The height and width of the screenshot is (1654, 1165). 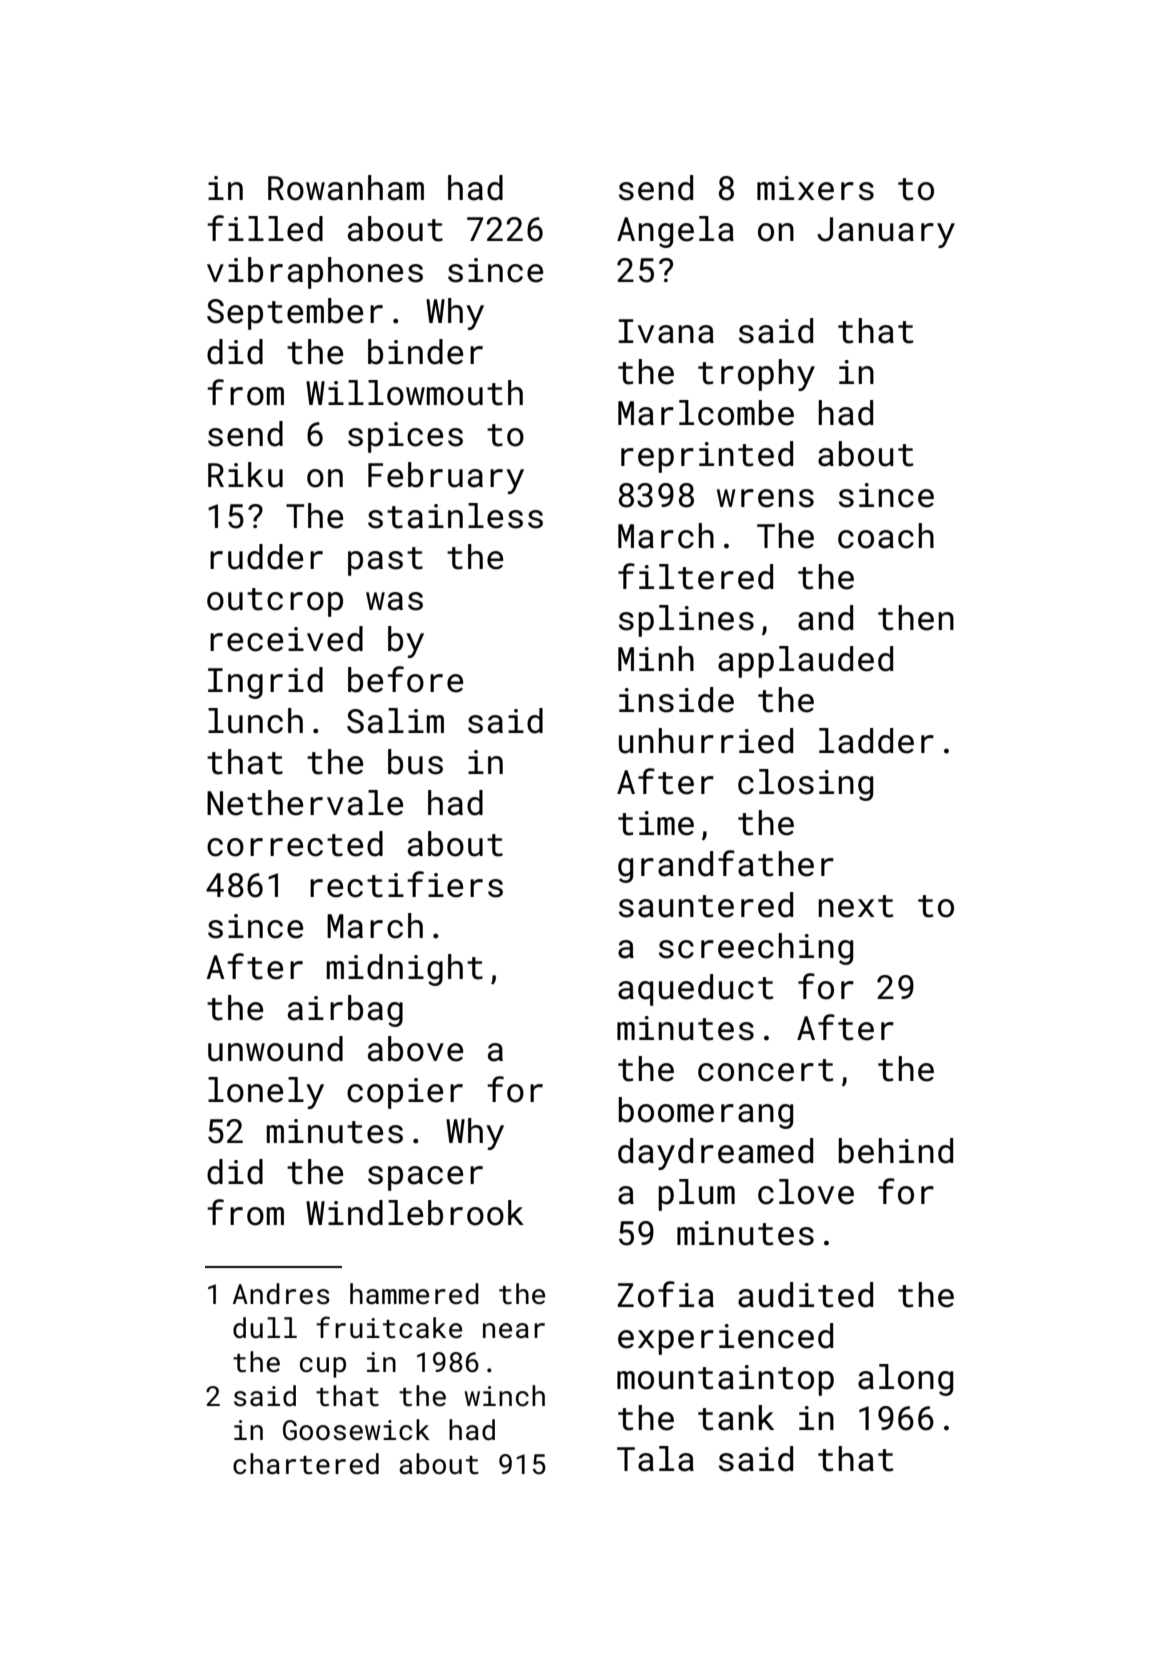 I want to click on wrens, so click(x=765, y=498).
